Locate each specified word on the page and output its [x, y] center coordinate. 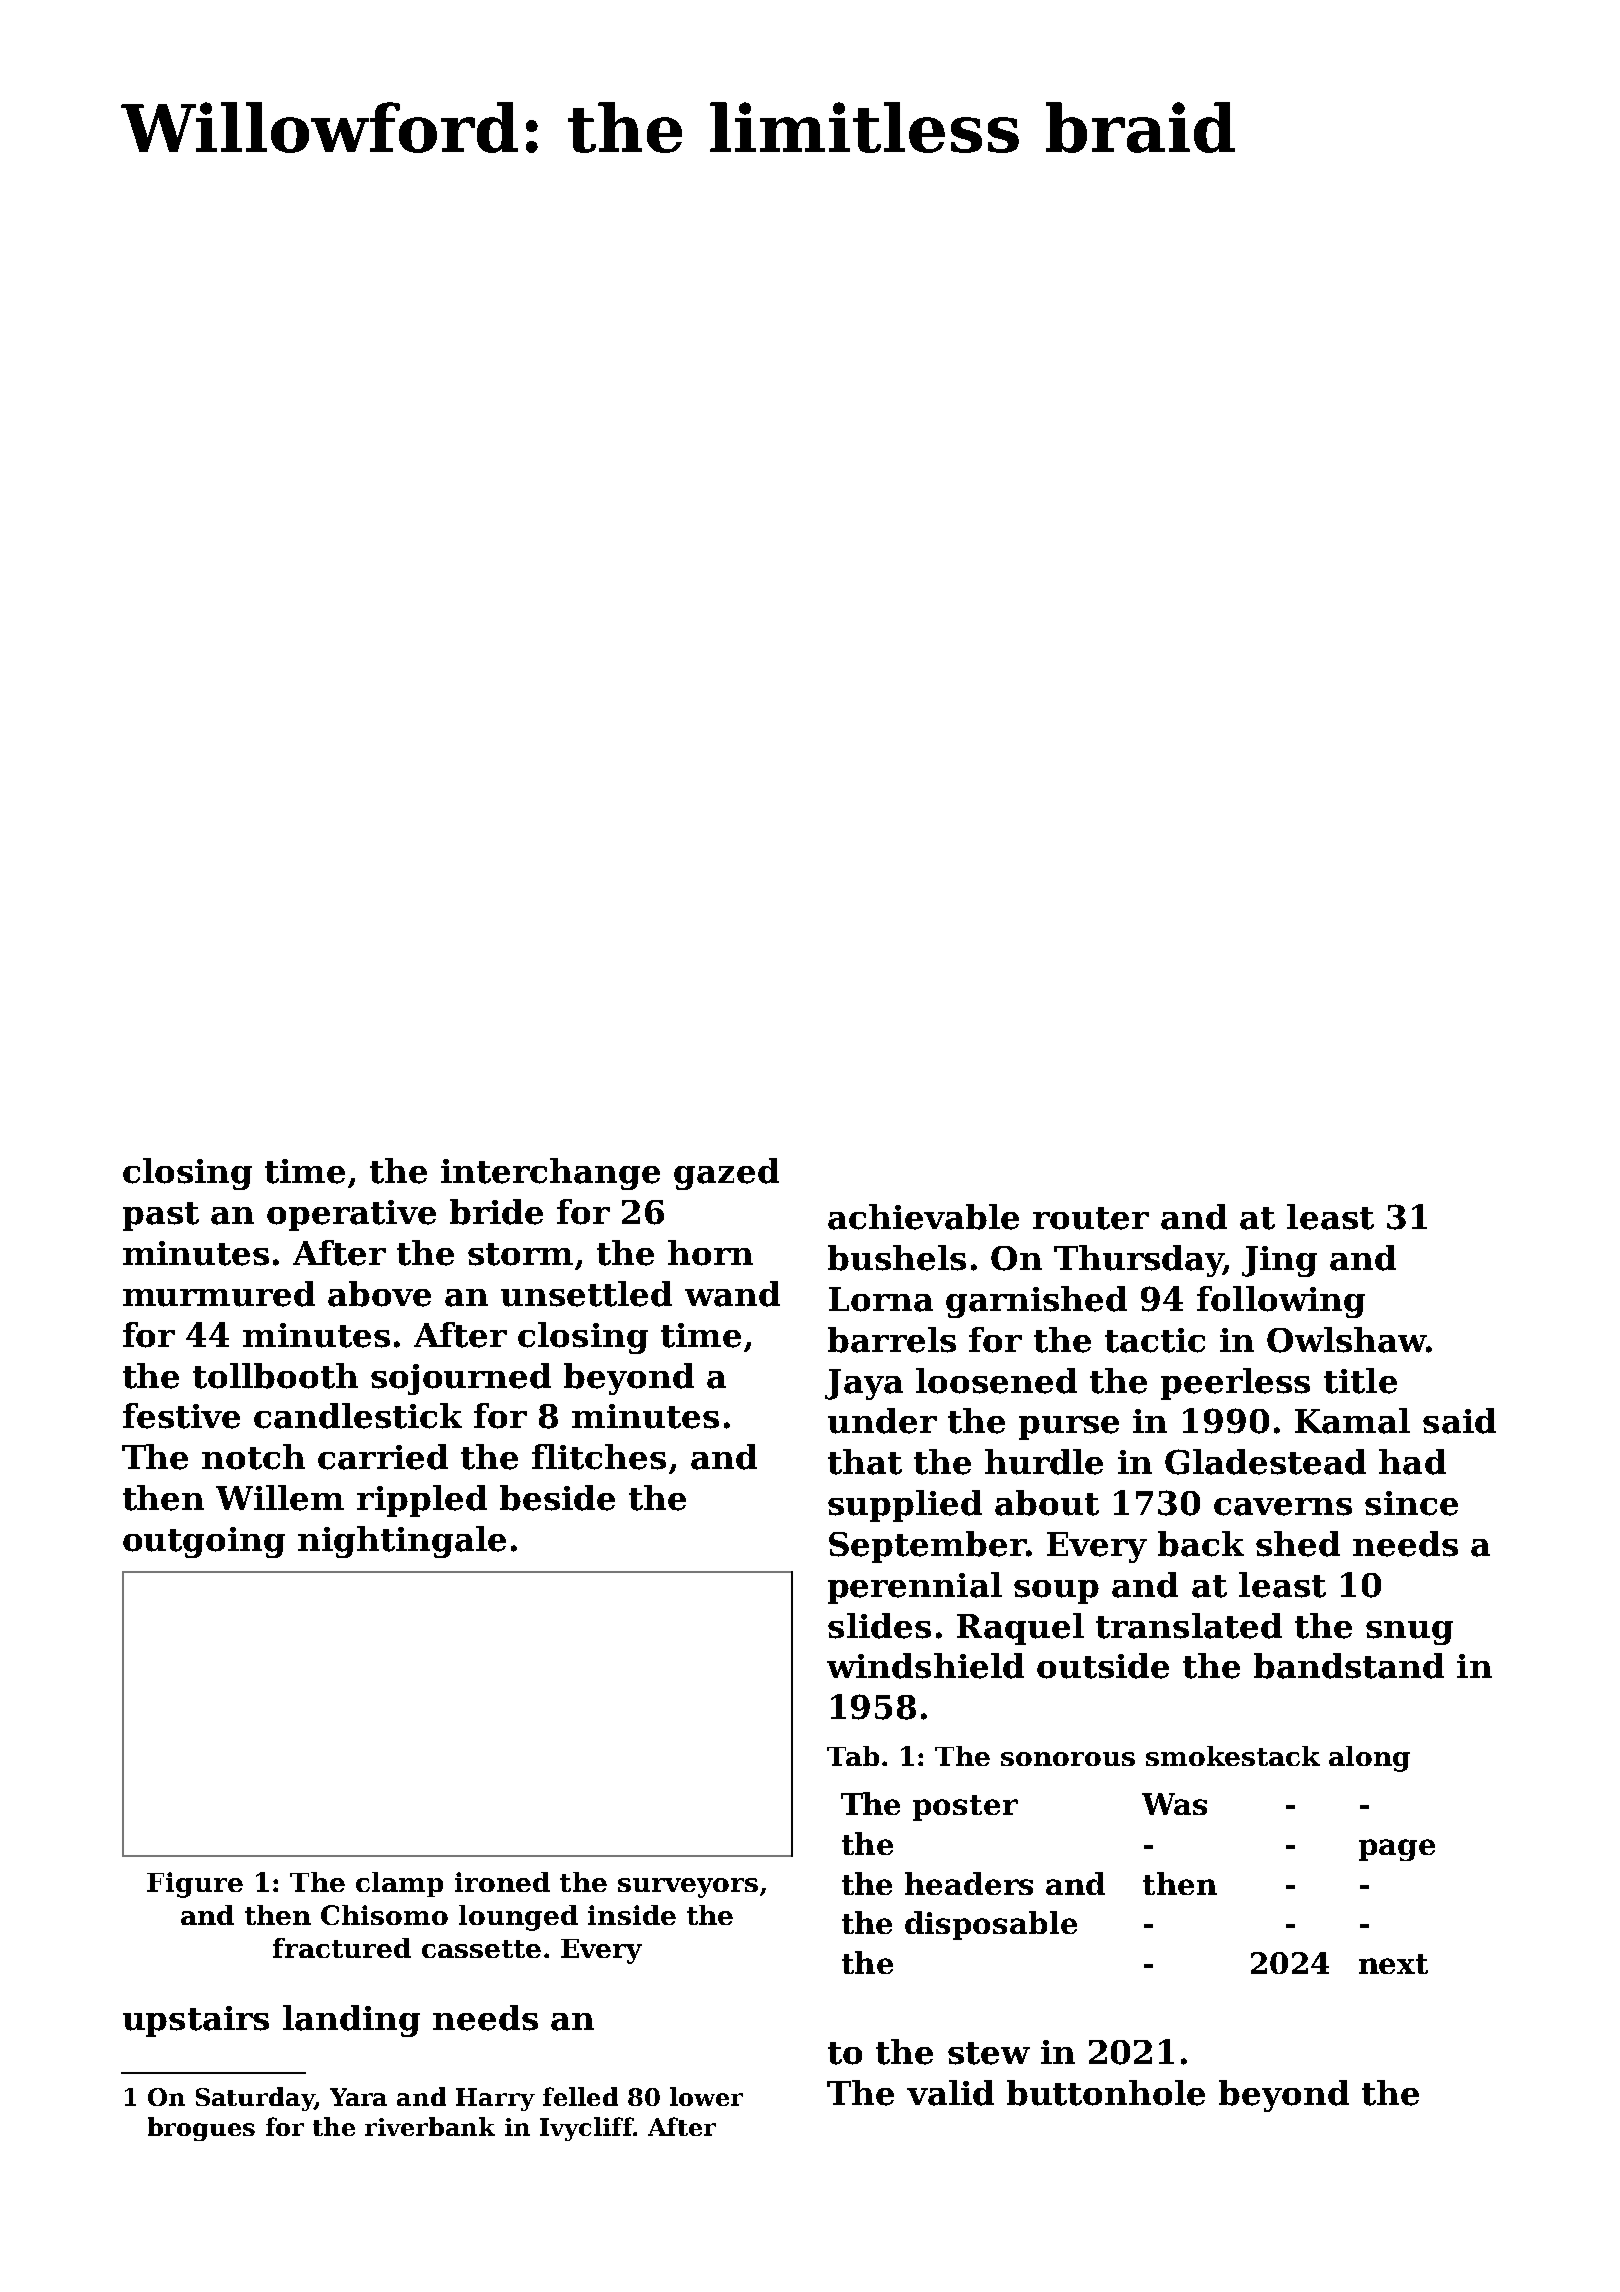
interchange [550, 1174]
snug [1409, 1633]
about [1047, 1503]
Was [1174, 1804]
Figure [195, 1885]
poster [965, 1808]
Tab [853, 1756]
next [1393, 1964]
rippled [422, 1501]
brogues [201, 2129]
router [1091, 1218]
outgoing [204, 1542]
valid [950, 2093]
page [1397, 1850]
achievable [923, 1217]
